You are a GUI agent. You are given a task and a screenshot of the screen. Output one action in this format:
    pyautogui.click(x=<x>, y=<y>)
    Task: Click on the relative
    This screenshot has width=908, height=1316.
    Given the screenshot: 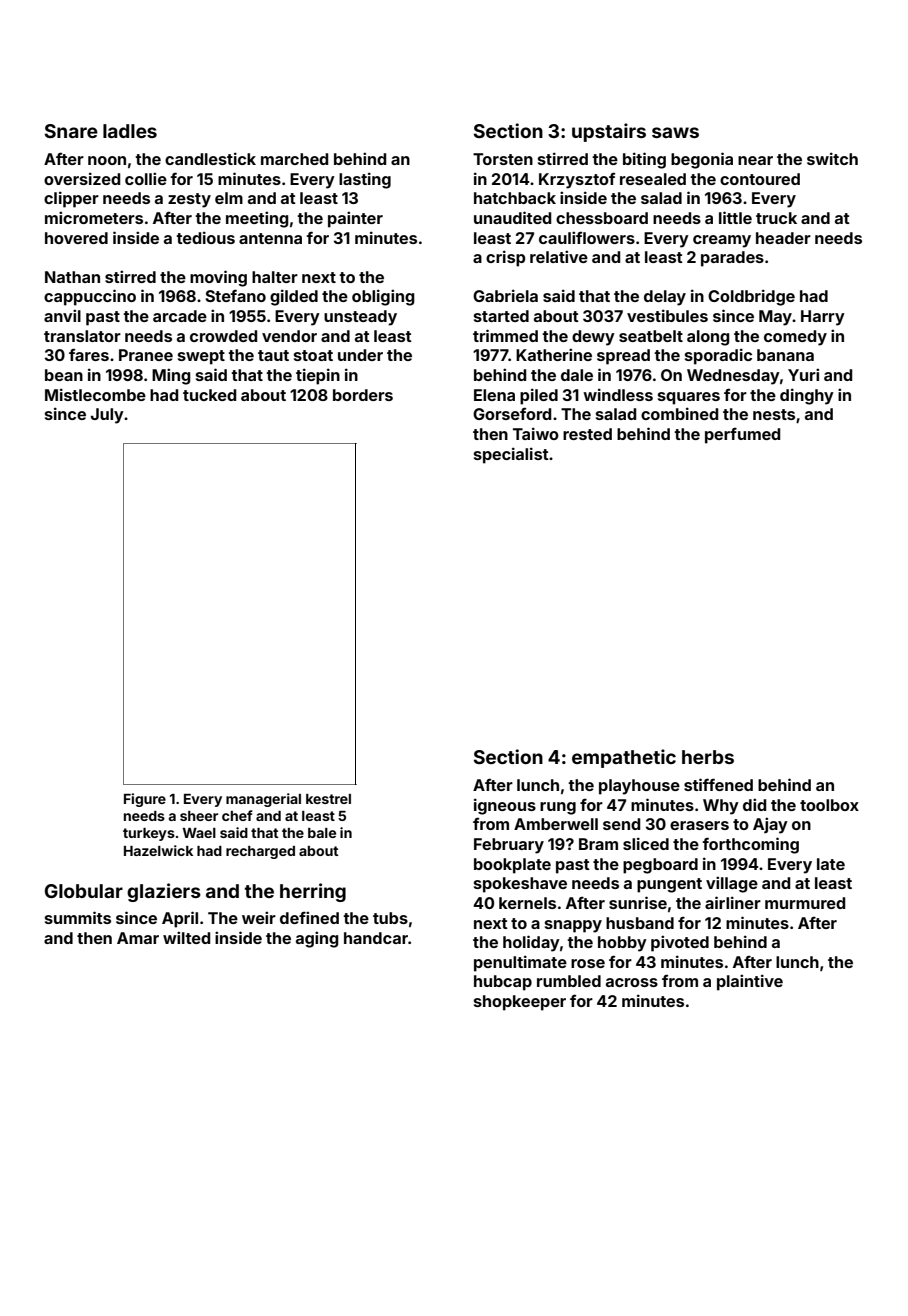 What is the action you would take?
    pyautogui.click(x=559, y=256)
